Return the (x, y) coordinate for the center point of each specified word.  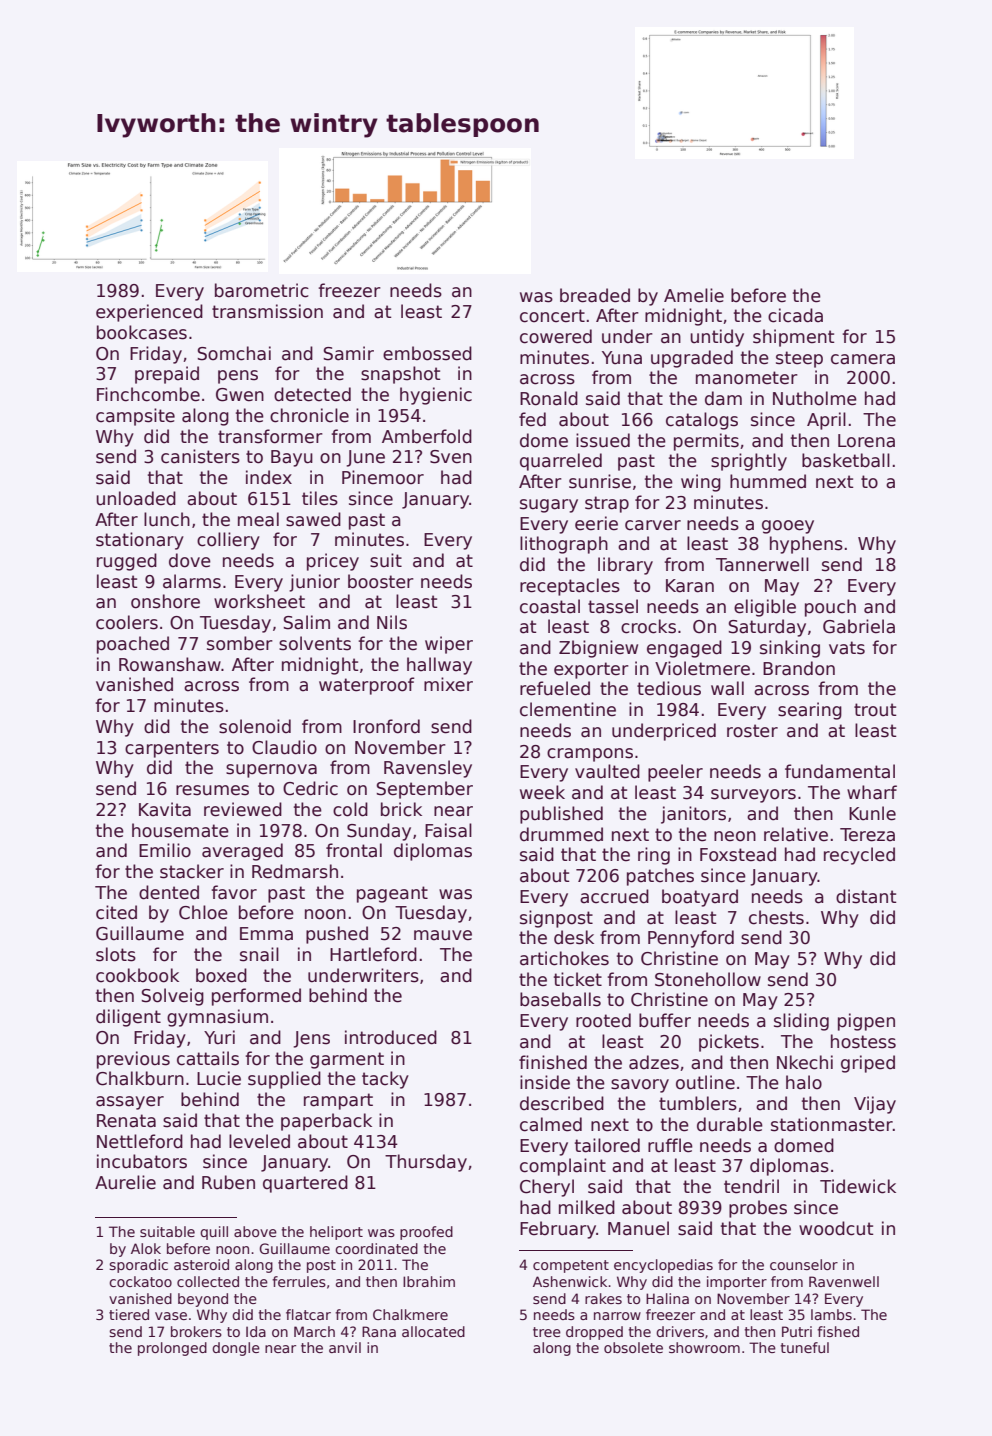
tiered (129, 1314)
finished (553, 1062)
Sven (451, 457)
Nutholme (815, 398)
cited (116, 912)
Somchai (234, 353)
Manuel (638, 1228)
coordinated (376, 1248)
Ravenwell (844, 1281)
